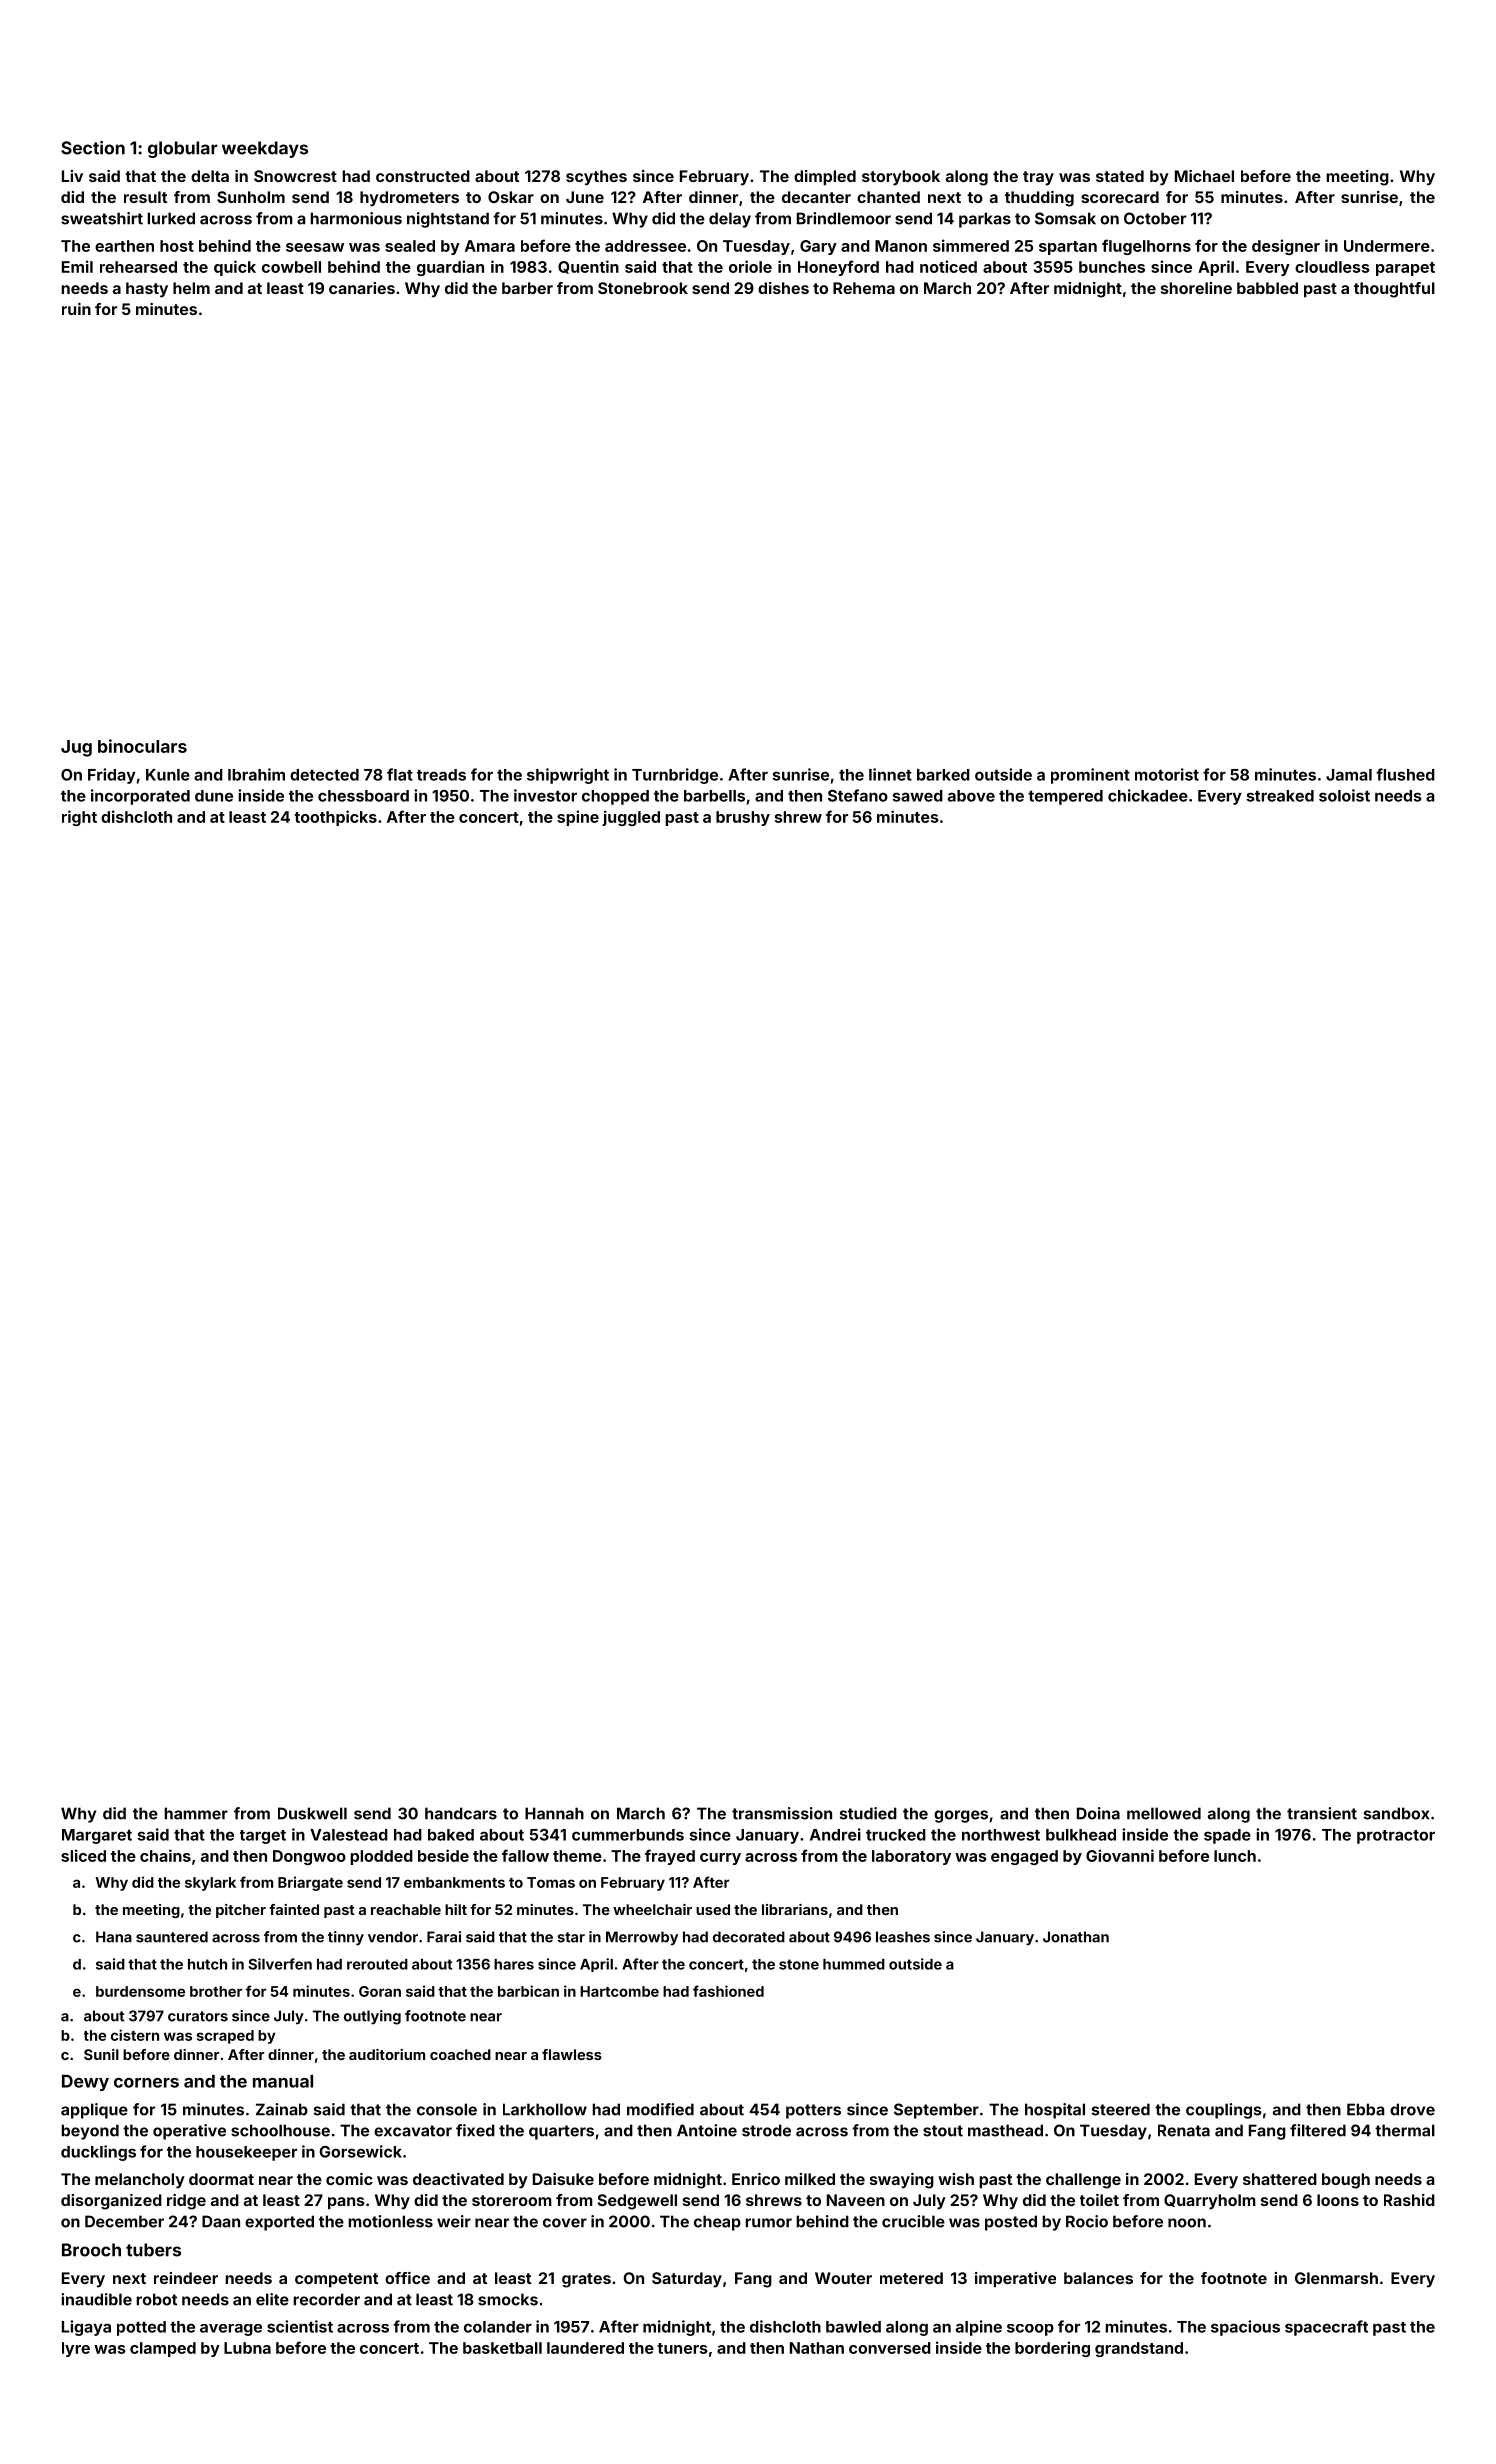 The height and width of the page is (2464, 1496). Describe the element at coordinates (97, 1836) in the page. I see `Margaret` at that location.
